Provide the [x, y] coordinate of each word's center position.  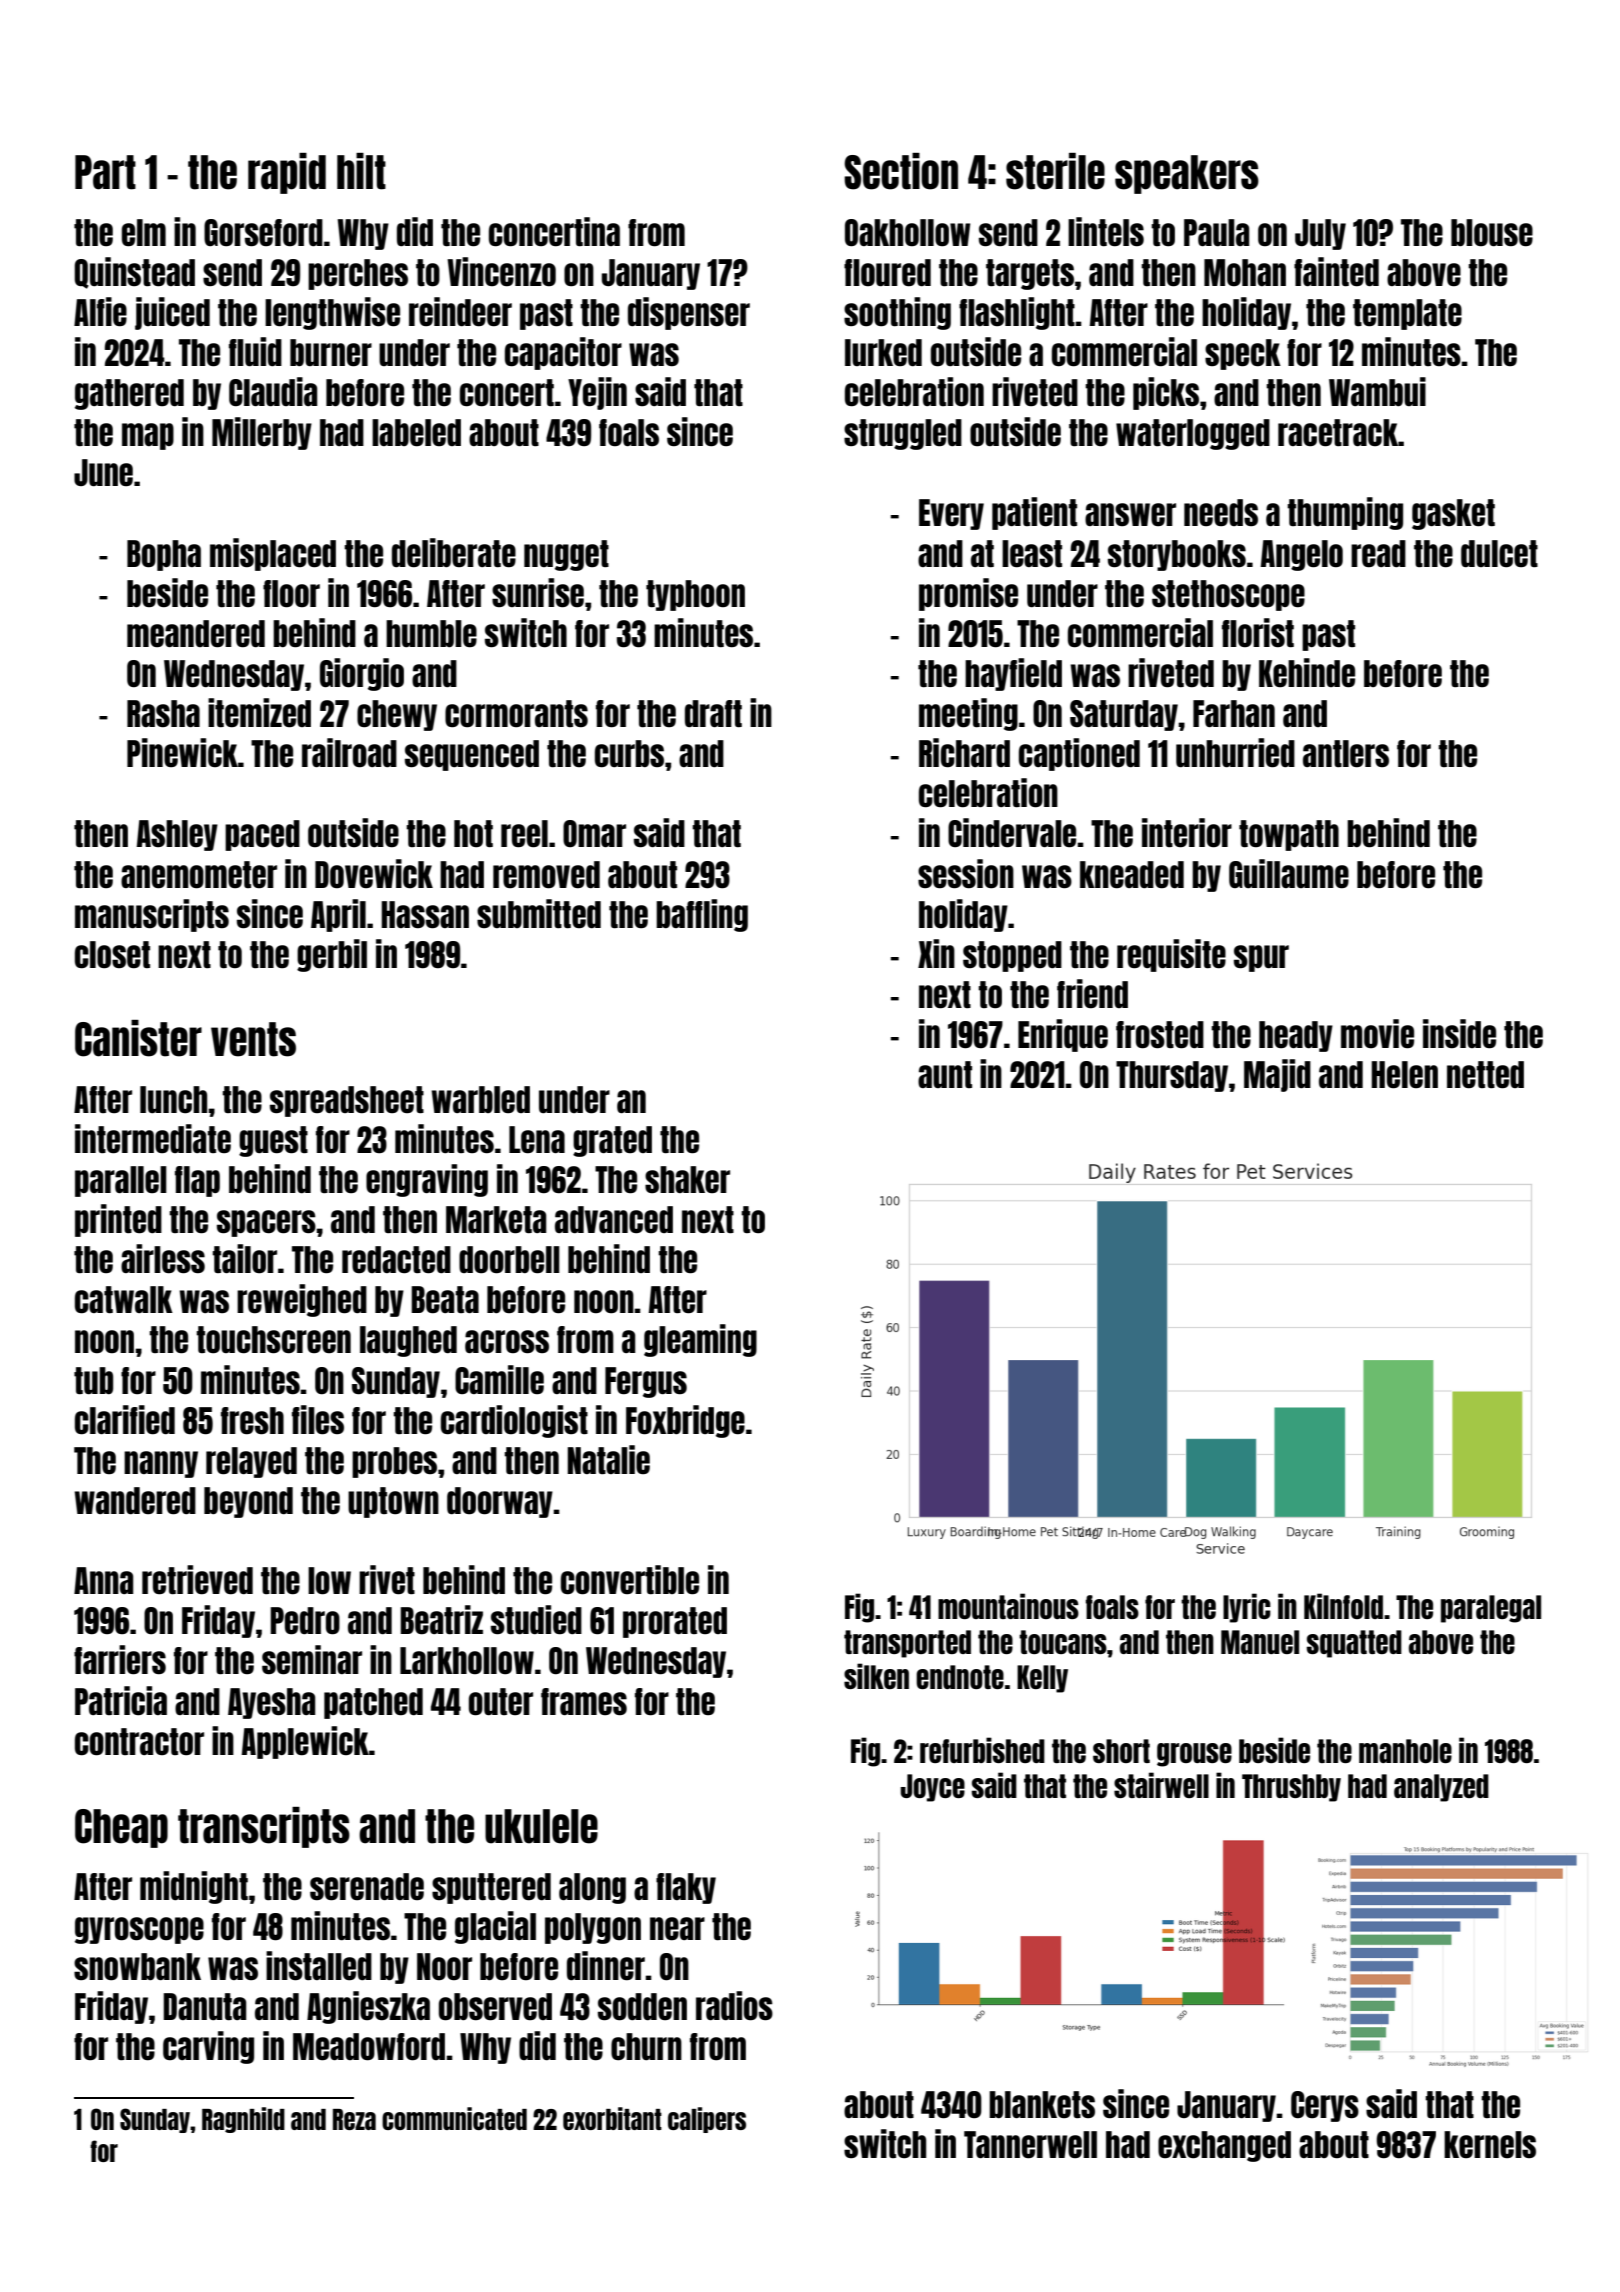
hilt [361, 171]
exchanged [1224, 2146]
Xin [936, 953]
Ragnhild [243, 2120]
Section [901, 171]
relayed [251, 1462]
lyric [1247, 1608]
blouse [1492, 232]
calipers [707, 2120]
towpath [1289, 835]
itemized [259, 712]
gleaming [700, 1340]
